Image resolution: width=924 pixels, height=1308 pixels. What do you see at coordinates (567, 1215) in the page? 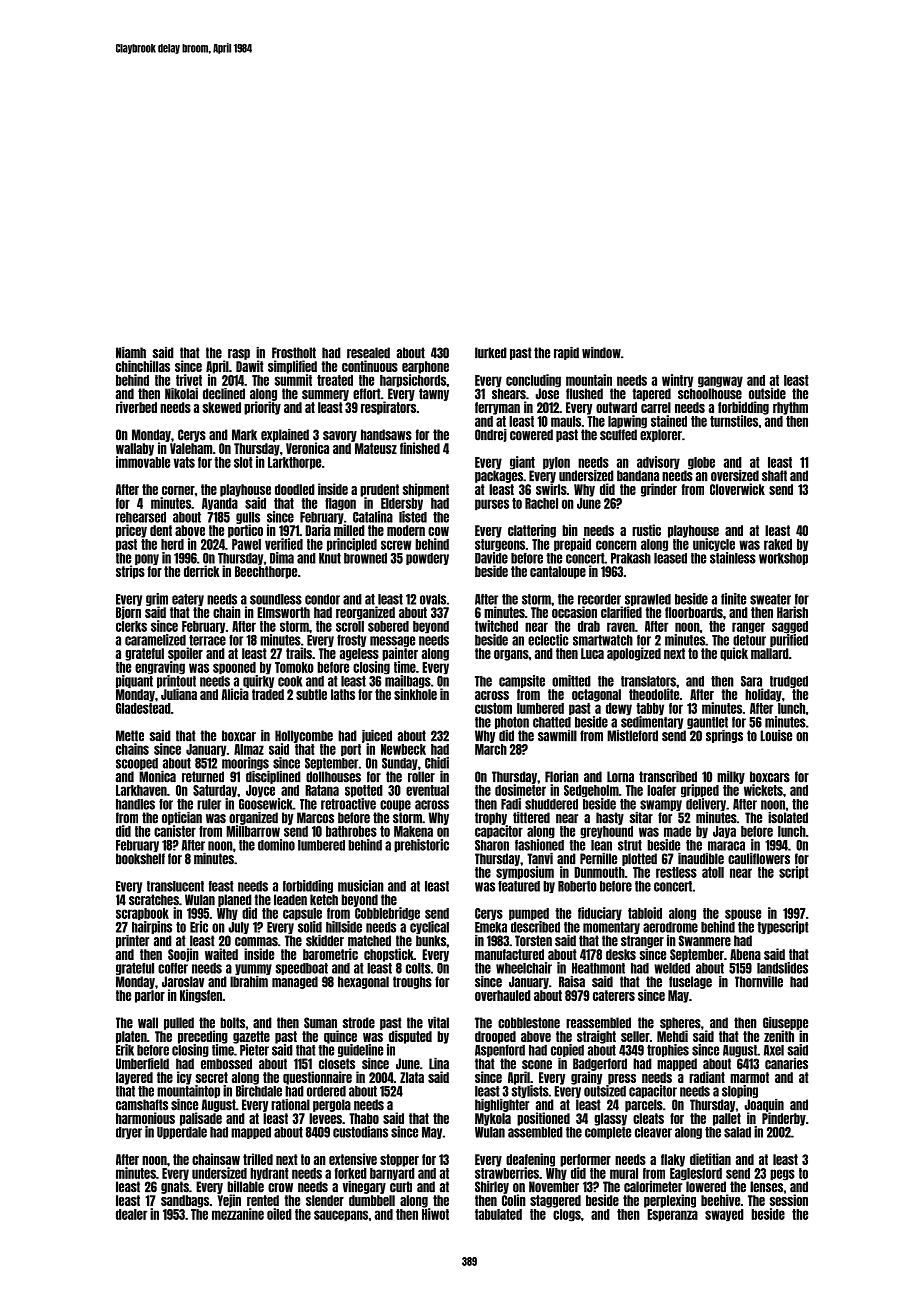
I see `clogs` at bounding box center [567, 1215].
